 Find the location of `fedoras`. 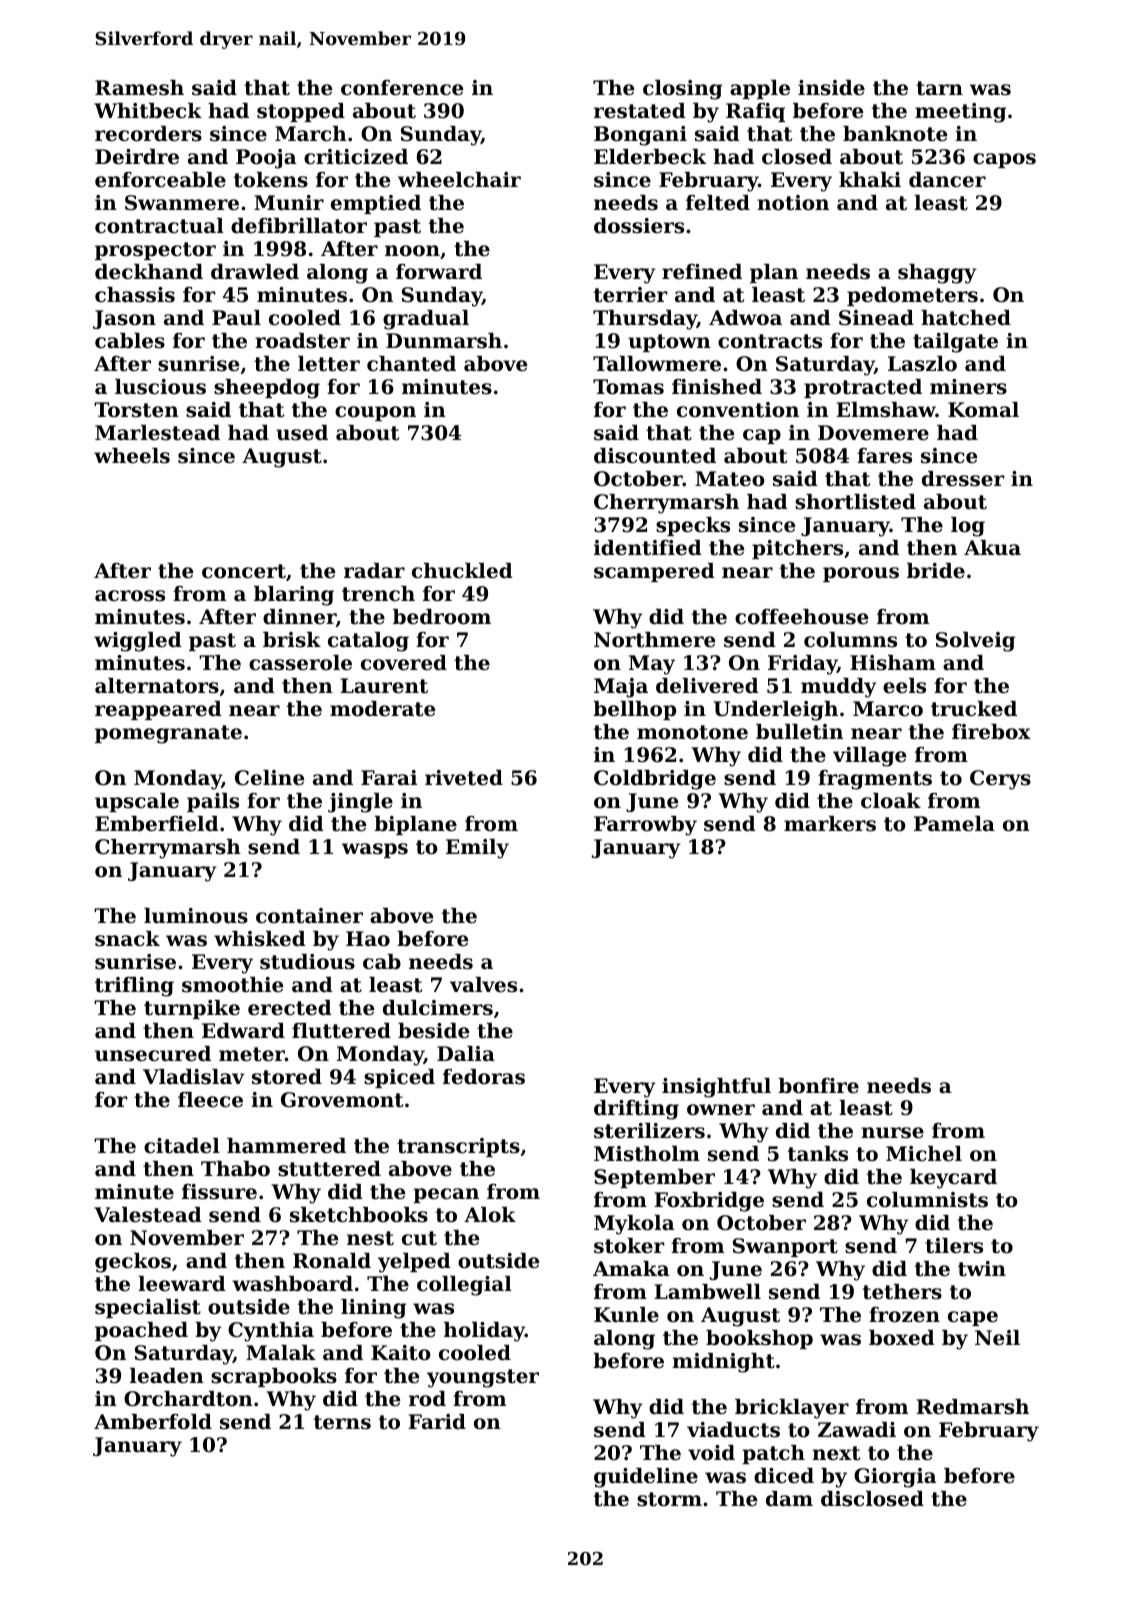

fedoras is located at coordinates (484, 1077).
